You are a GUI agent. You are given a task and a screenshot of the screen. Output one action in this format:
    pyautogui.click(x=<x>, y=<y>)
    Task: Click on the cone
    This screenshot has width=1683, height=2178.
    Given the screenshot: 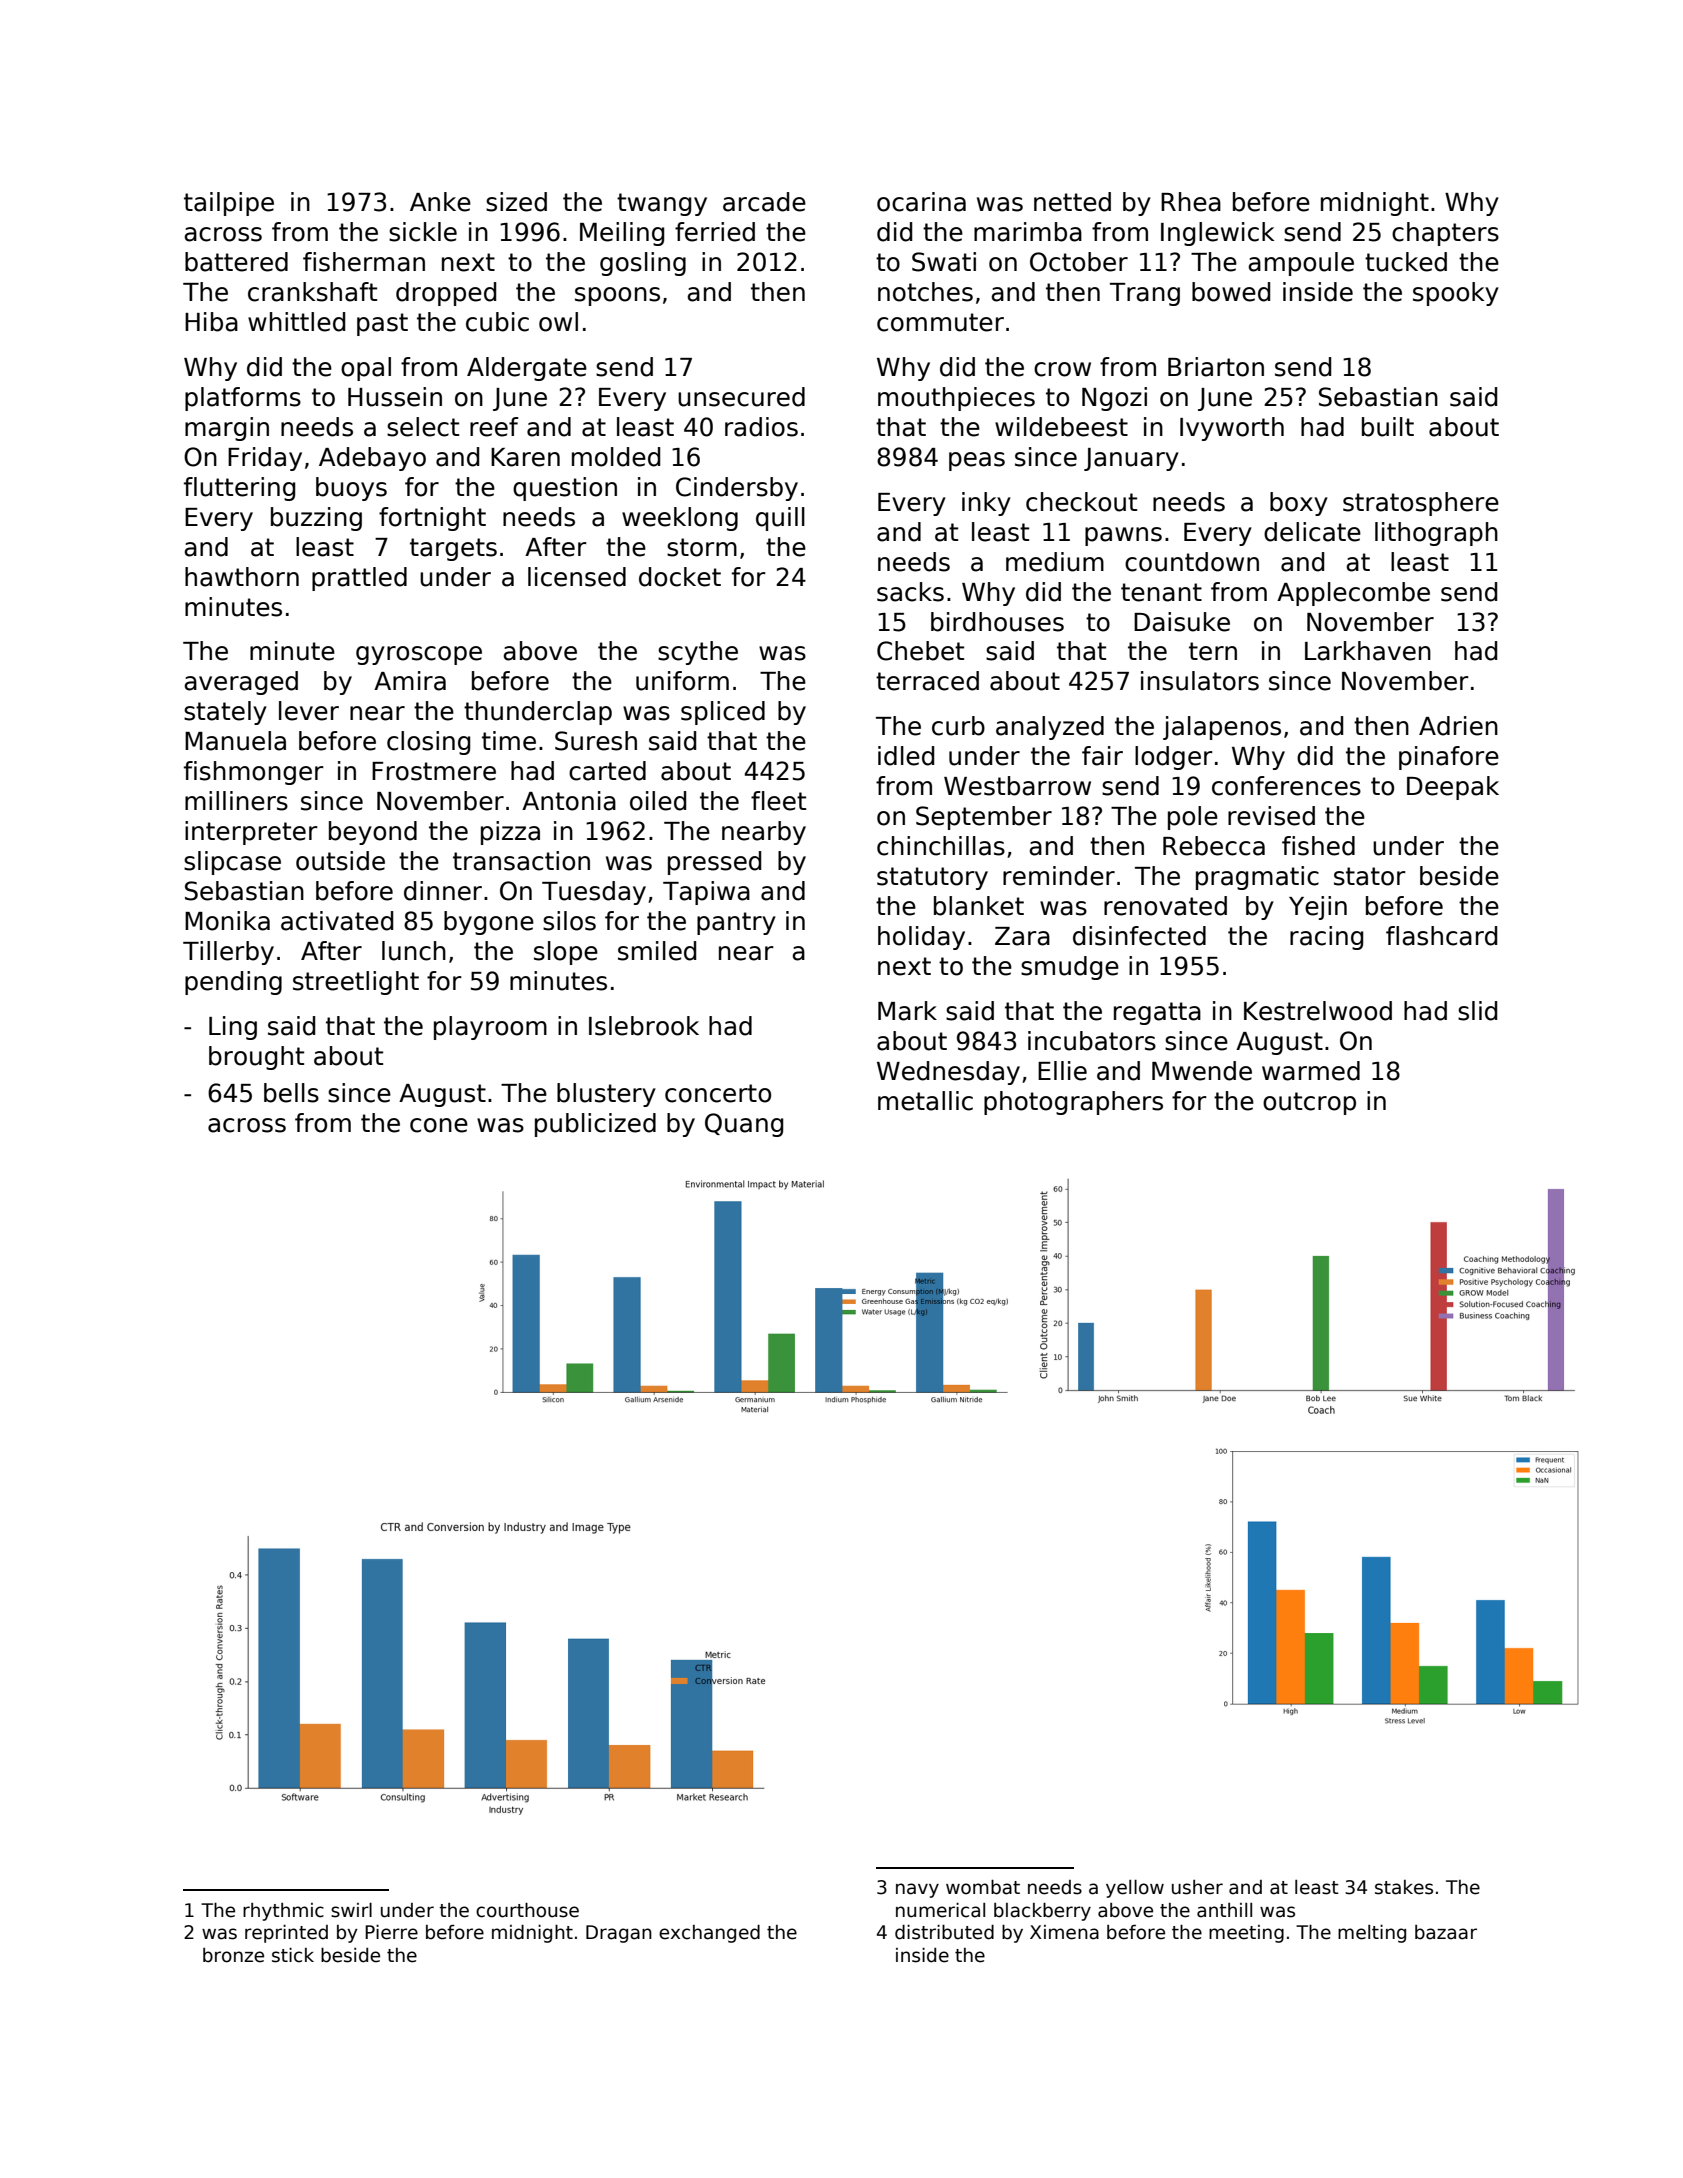 What is the action you would take?
    pyautogui.click(x=439, y=1125)
